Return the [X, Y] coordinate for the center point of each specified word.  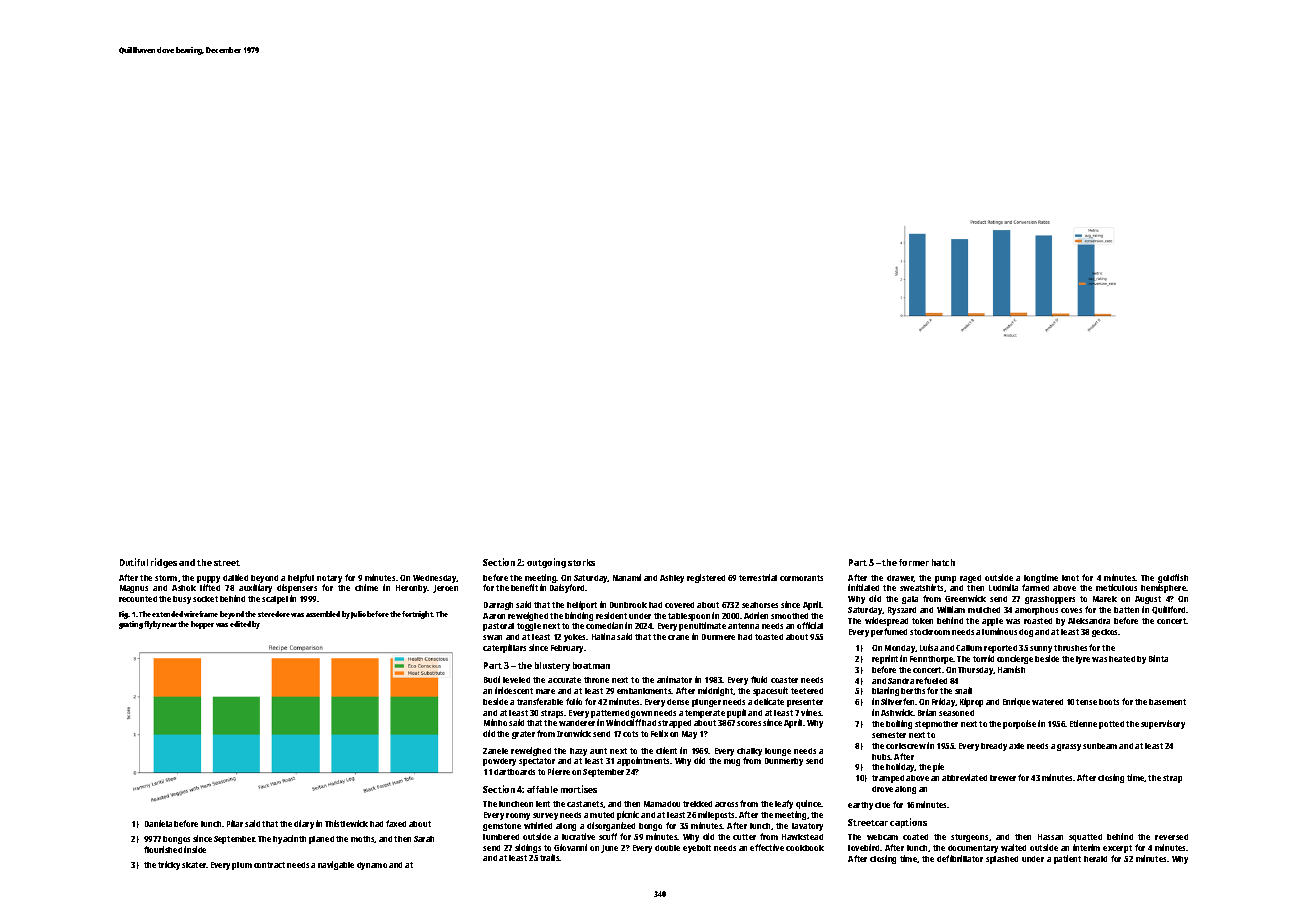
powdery [499, 762]
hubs [881, 757]
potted [1111, 725]
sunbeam [1100, 746]
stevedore [274, 614]
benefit [524, 587]
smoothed [789, 616]
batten [1126, 610]
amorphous [1036, 611]
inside [195, 849]
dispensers [297, 588]
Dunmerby [784, 762]
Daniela [158, 823]
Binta [1158, 658]
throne [596, 680]
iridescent [514, 690]
